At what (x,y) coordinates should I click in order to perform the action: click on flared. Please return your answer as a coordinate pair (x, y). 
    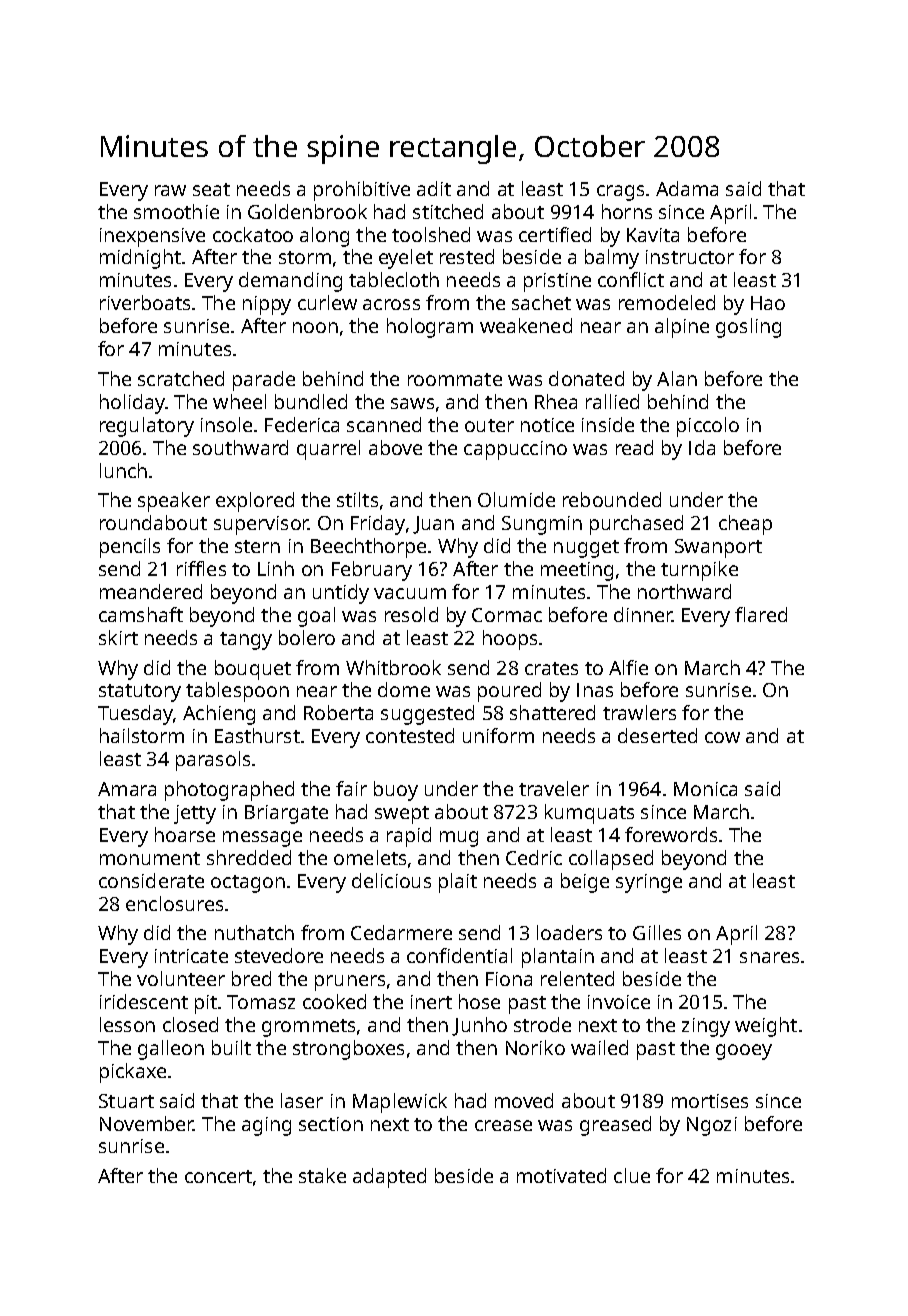
    Looking at the image, I should click on (761, 614).
